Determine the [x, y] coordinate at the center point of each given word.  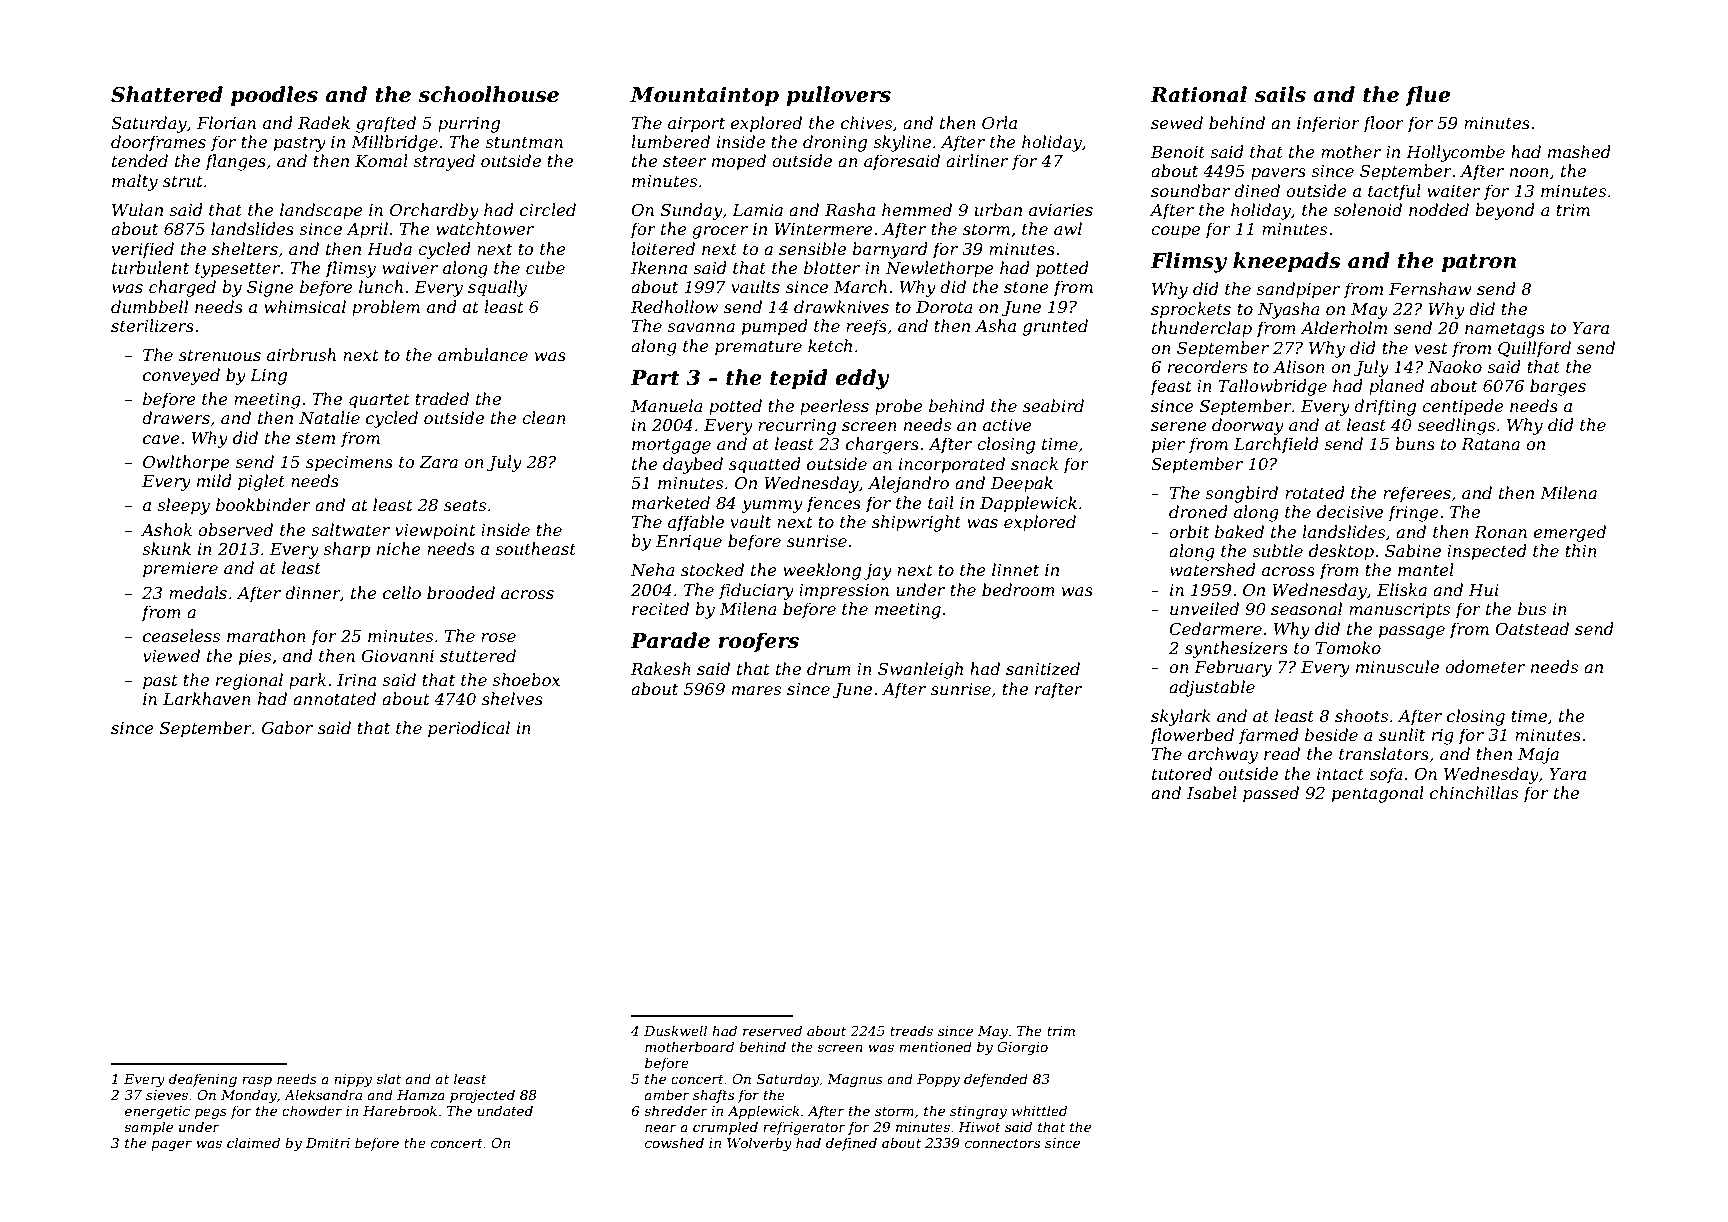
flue [1427, 96]
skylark [1181, 717]
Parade [670, 640]
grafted [386, 124]
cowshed [674, 1142]
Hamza [421, 1095]
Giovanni [397, 656]
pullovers [838, 96]
